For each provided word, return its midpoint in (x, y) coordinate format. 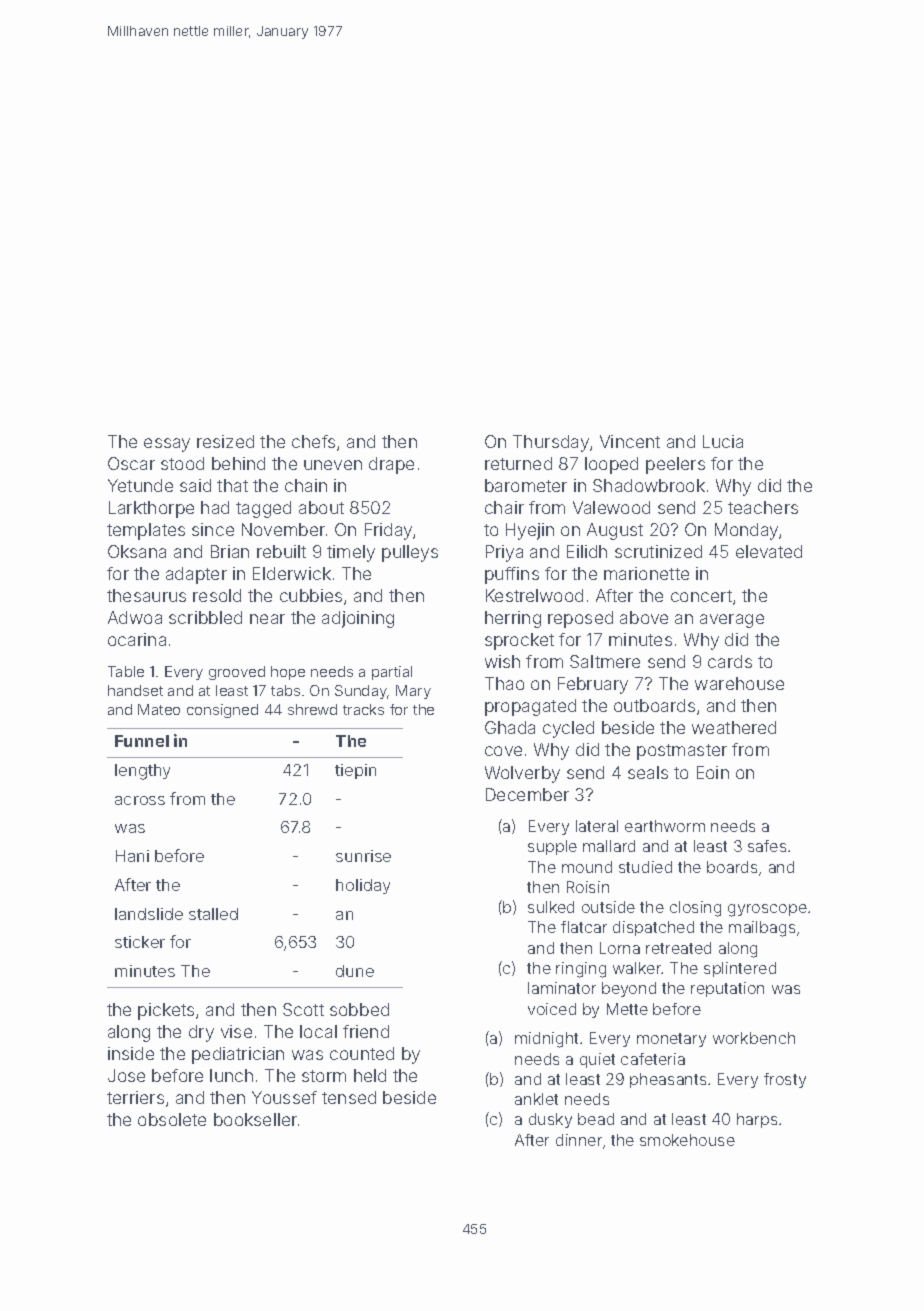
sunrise (363, 856)
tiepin (355, 771)
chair (504, 507)
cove (503, 751)
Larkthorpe (151, 509)
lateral (597, 826)
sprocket (519, 641)
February (593, 685)
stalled (213, 914)
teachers (763, 507)
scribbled (205, 617)
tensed (349, 1097)
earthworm (665, 826)
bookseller (255, 1119)
